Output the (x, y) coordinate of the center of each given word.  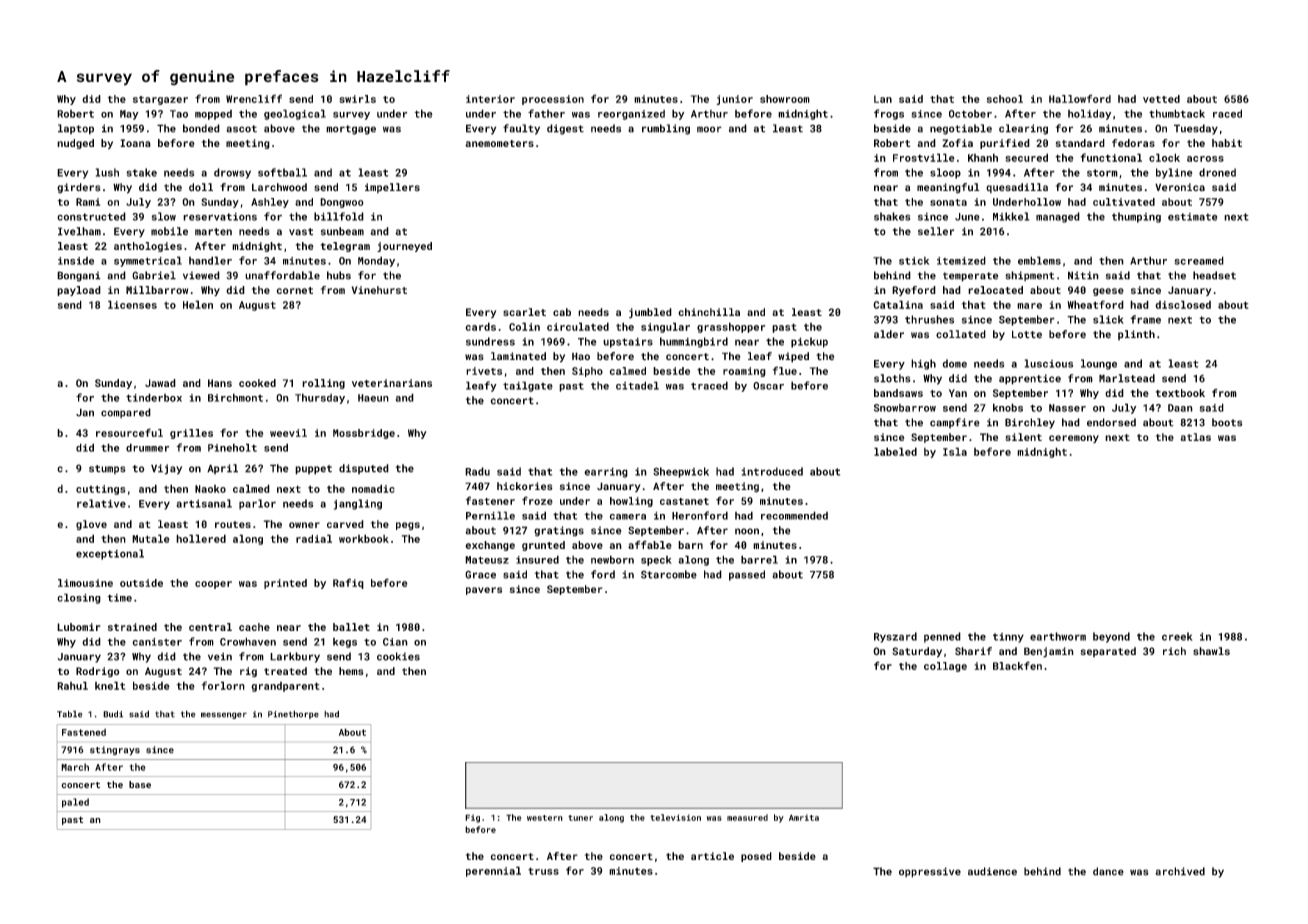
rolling (323, 384)
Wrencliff (254, 98)
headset (1214, 275)
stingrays (115, 751)
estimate (1193, 217)
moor (709, 129)
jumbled (650, 313)
